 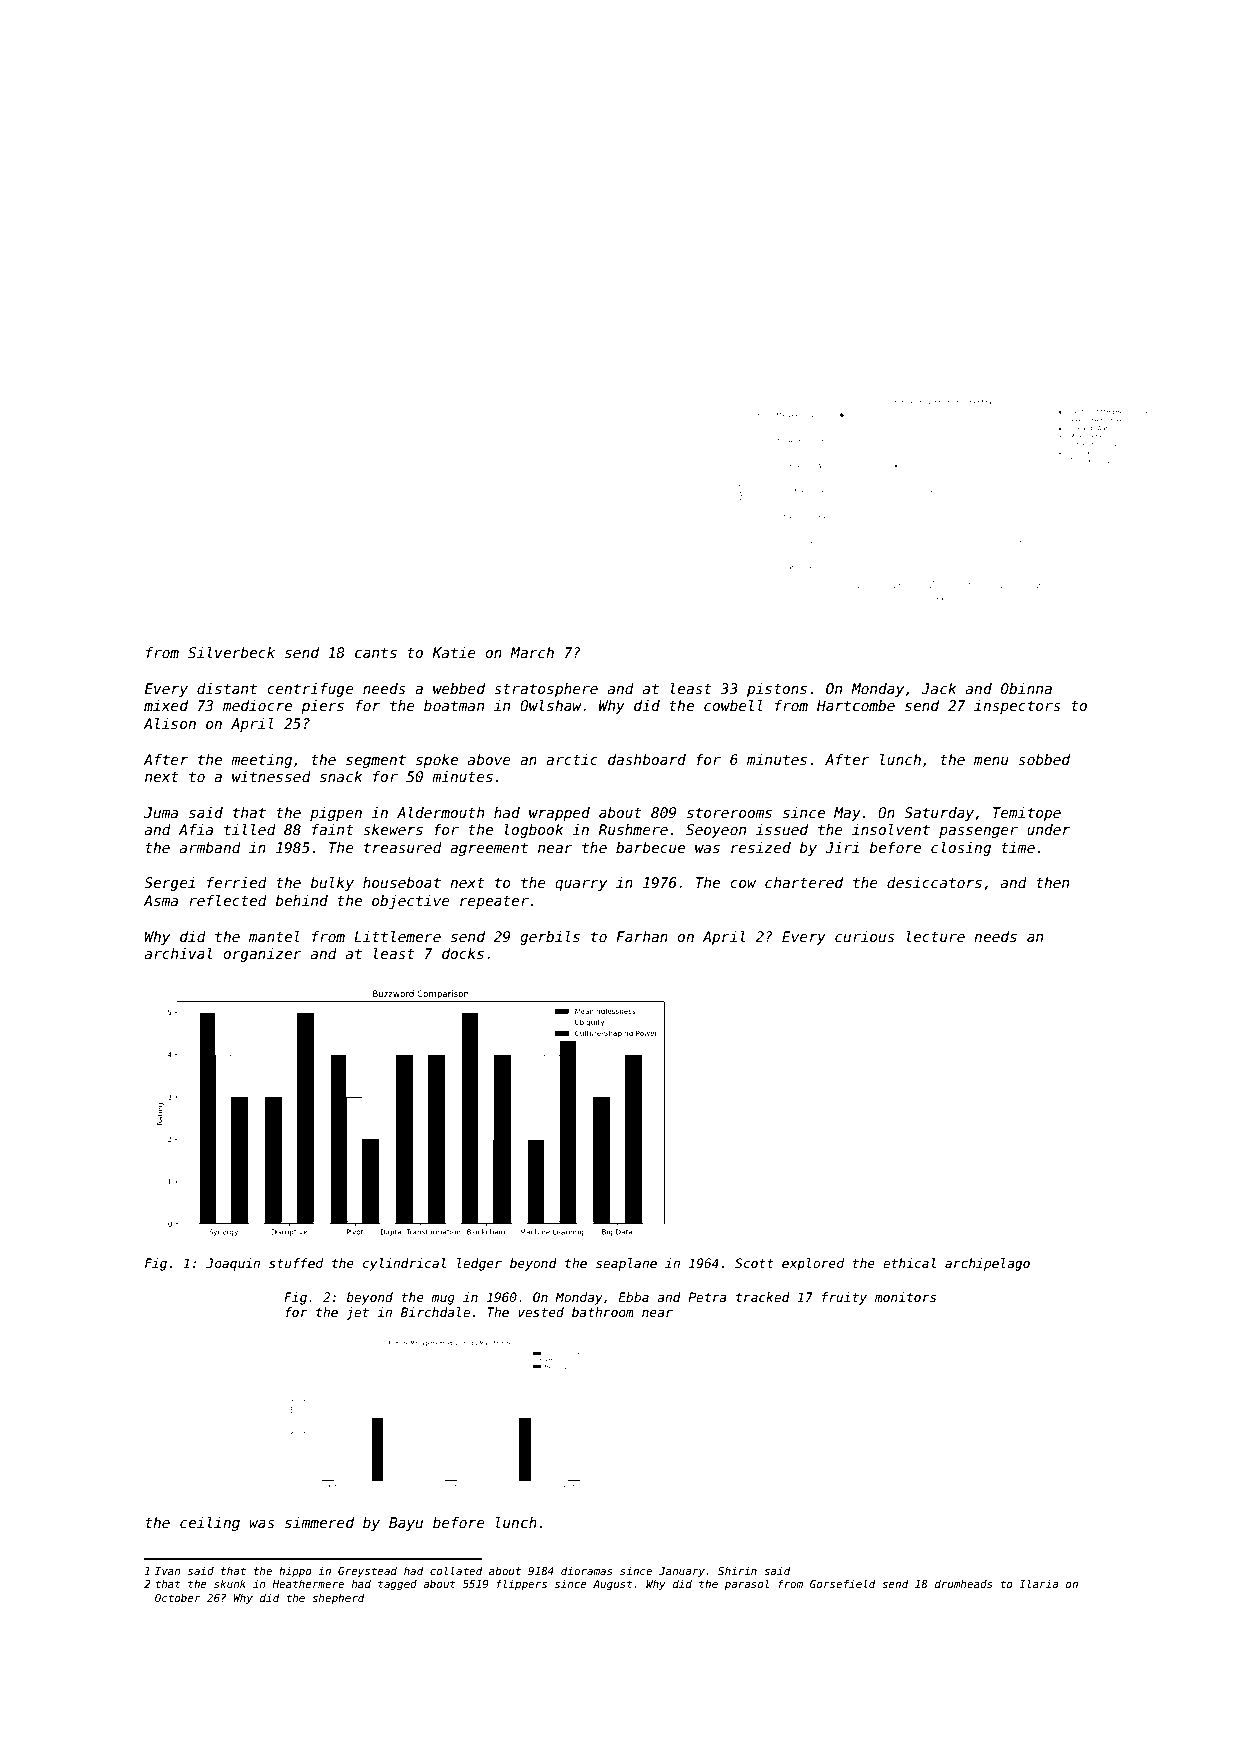 What do you see at coordinates (581, 885) in the page?
I see `quarry` at bounding box center [581, 885].
